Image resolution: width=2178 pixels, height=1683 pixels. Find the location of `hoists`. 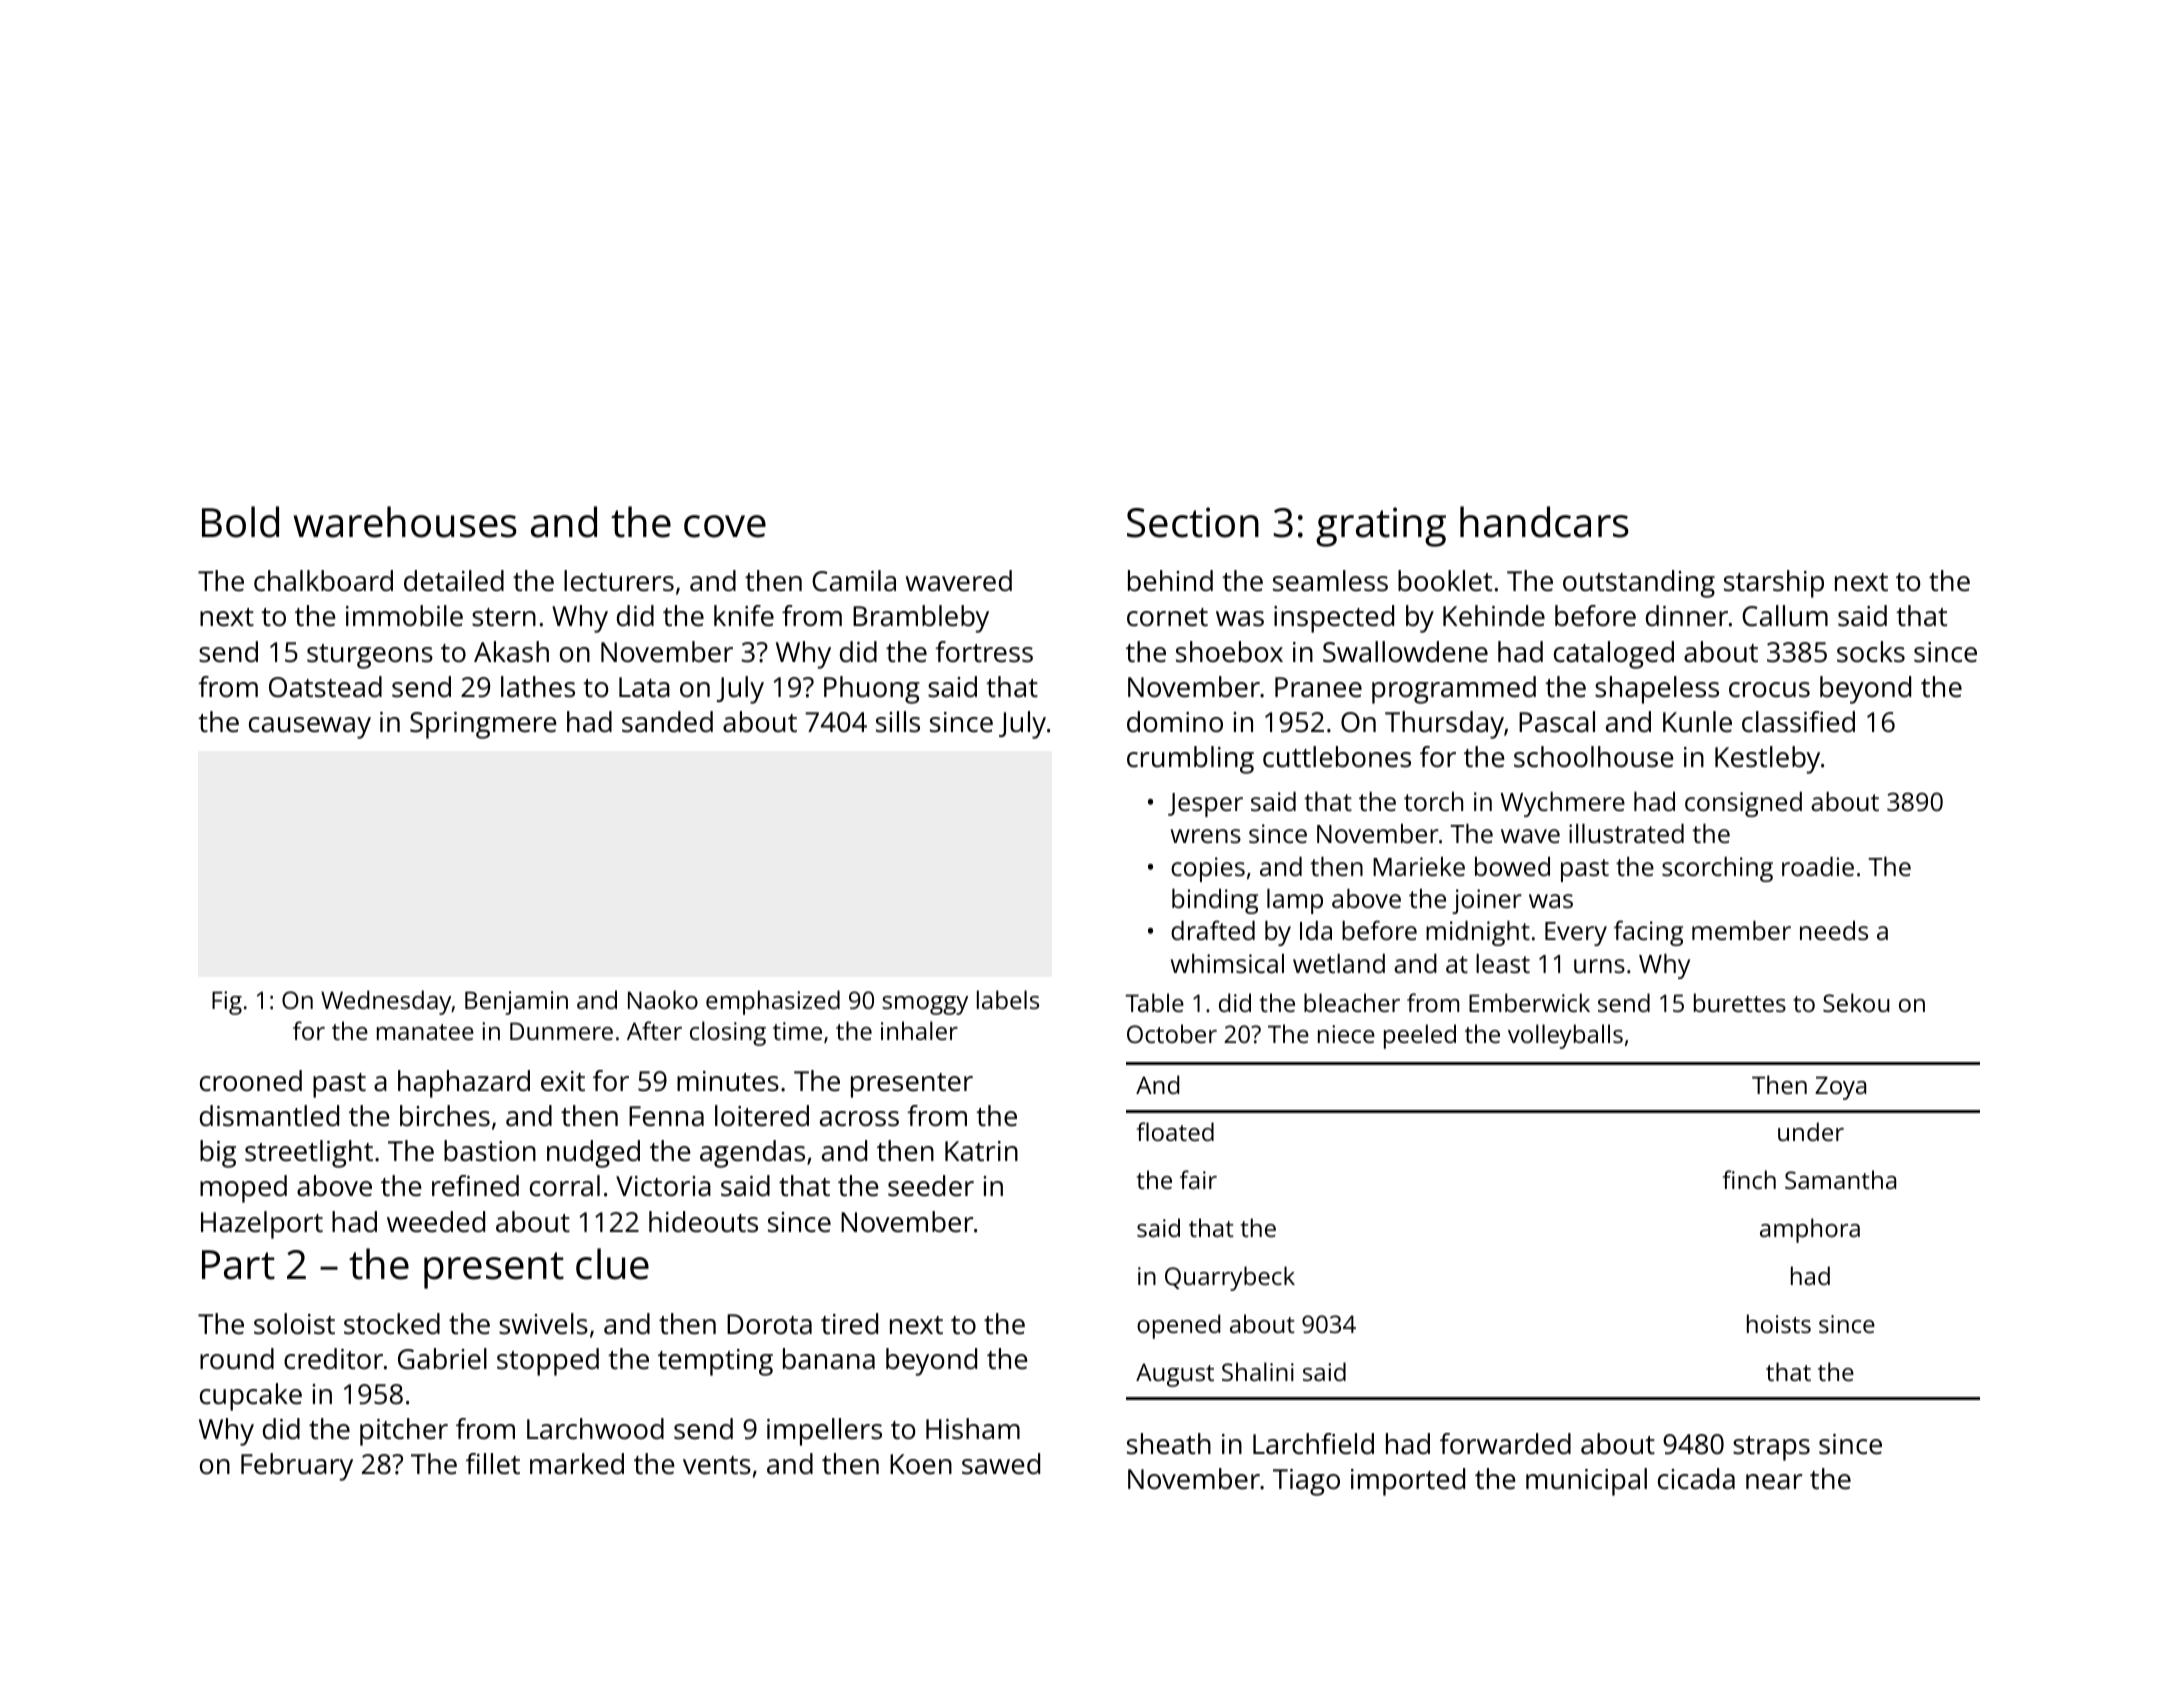

hoists is located at coordinates (1779, 1323).
